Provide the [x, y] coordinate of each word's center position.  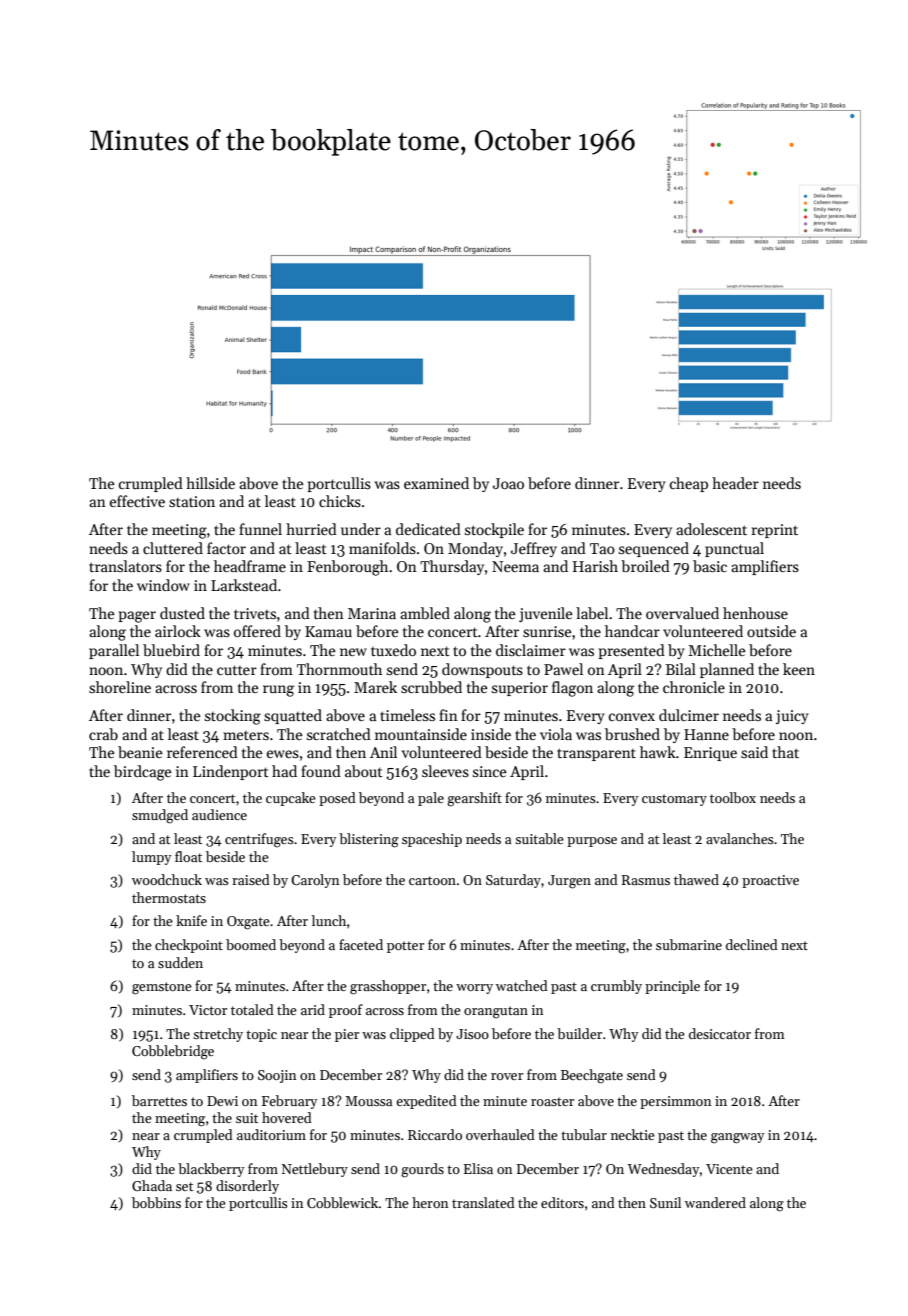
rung [278, 691]
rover [507, 1076]
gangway [738, 1138]
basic [710, 566]
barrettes [159, 1100]
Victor [208, 1010]
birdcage [143, 773]
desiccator [720, 1033]
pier [347, 1035]
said [754, 752]
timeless [407, 715]
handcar [632, 631]
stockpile [494, 530]
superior [520, 689]
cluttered [173, 548]
